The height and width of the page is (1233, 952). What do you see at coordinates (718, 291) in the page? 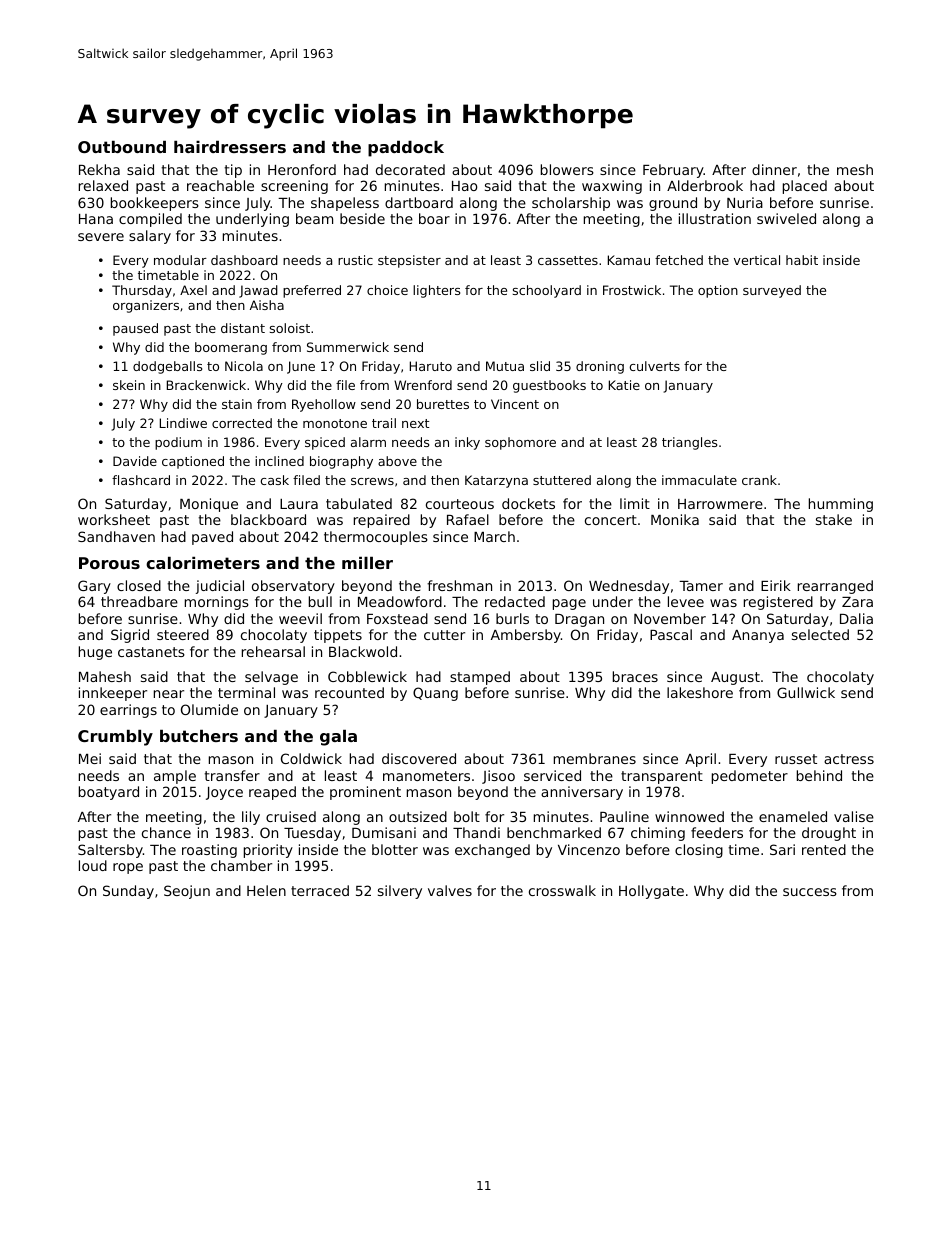
I see `option` at bounding box center [718, 291].
